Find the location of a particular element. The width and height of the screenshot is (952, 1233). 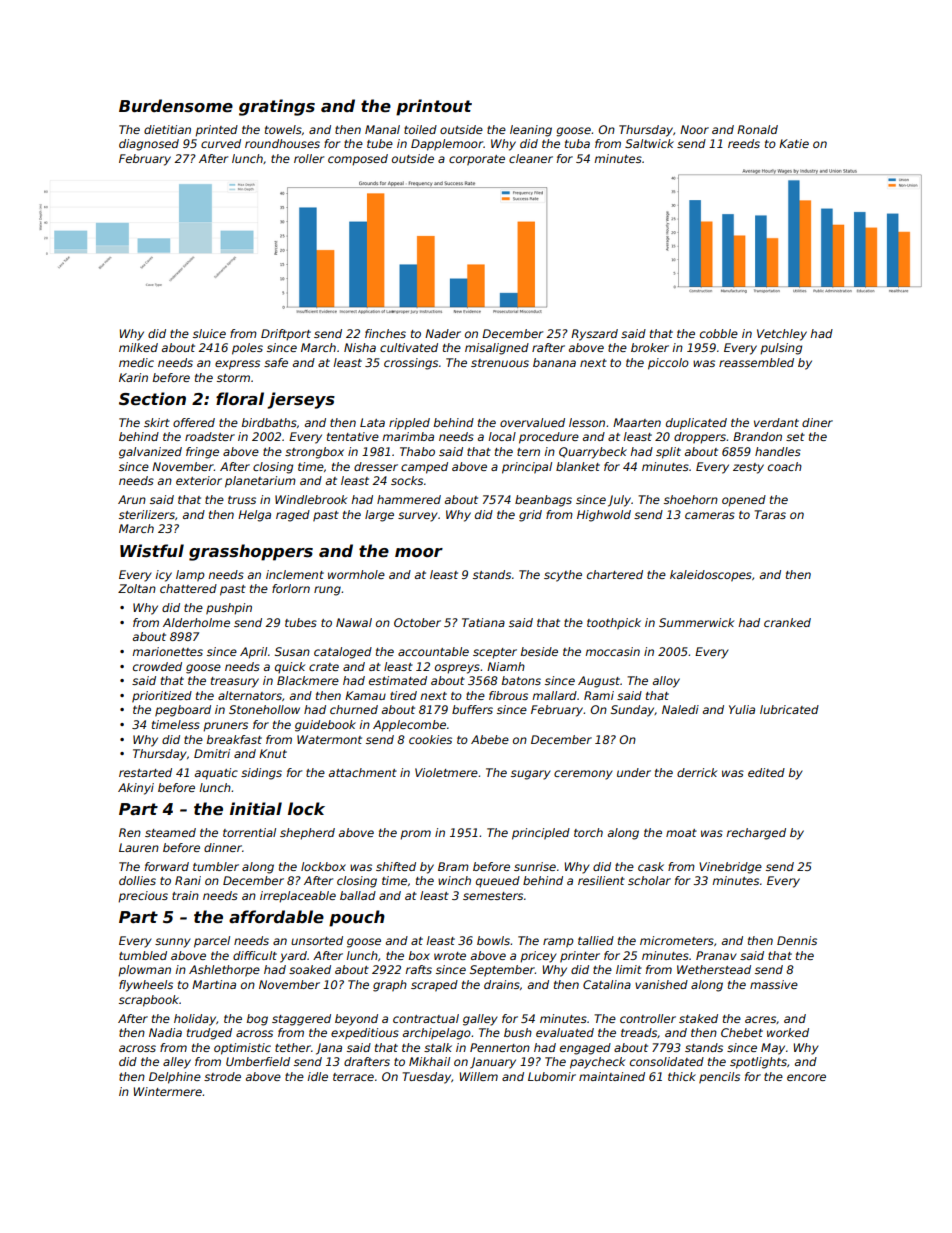

strode is located at coordinates (222, 1076).
